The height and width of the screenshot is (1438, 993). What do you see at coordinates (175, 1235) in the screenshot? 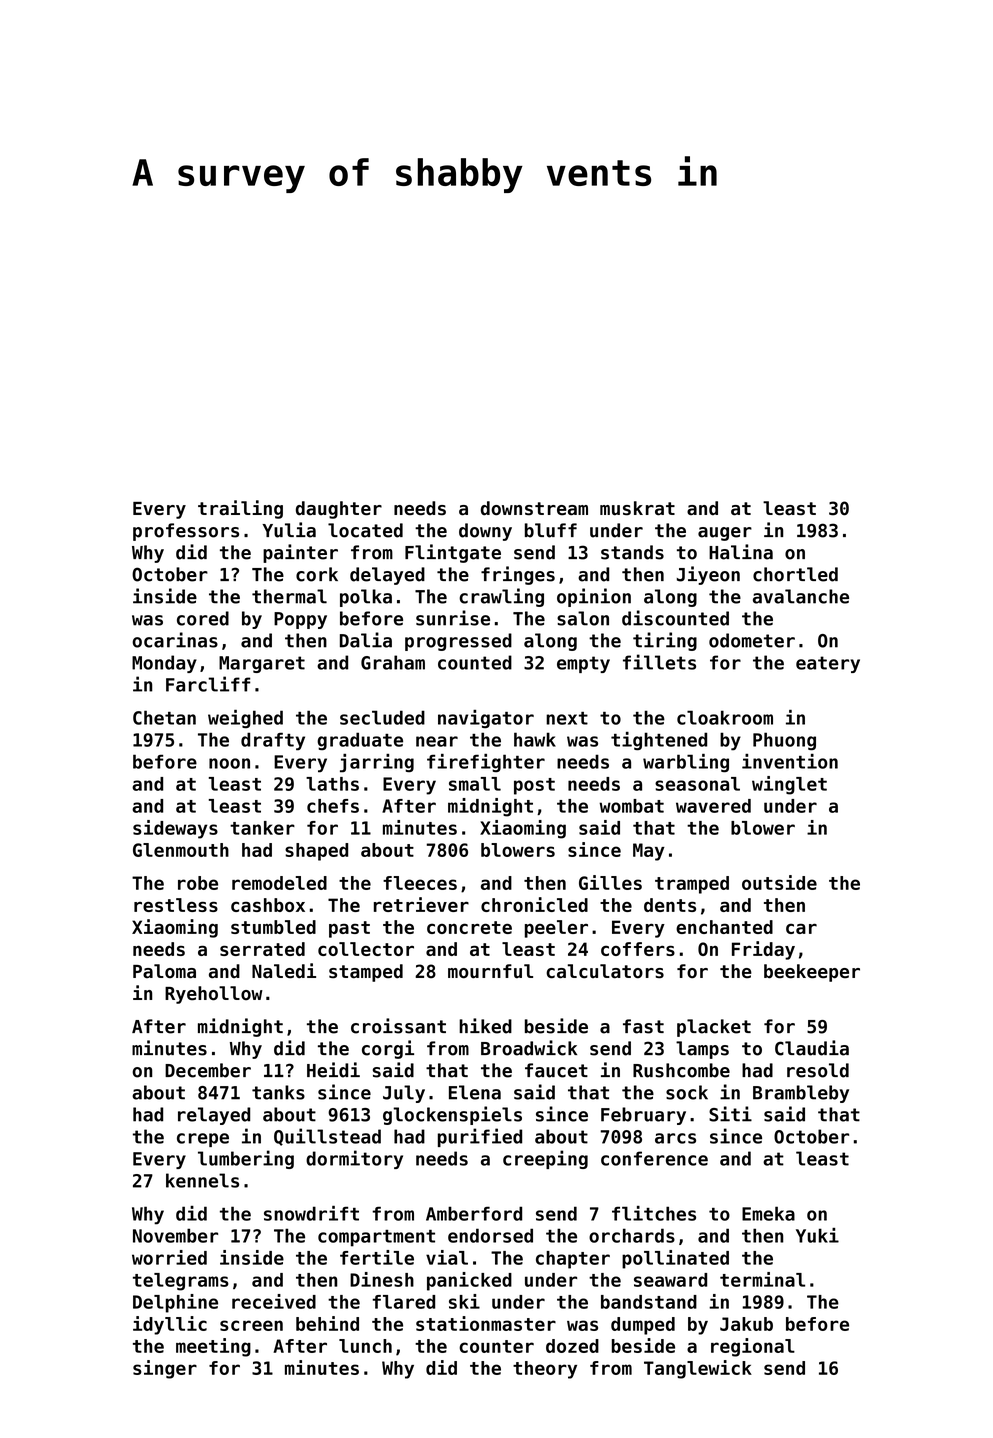
I see `November` at bounding box center [175, 1235].
